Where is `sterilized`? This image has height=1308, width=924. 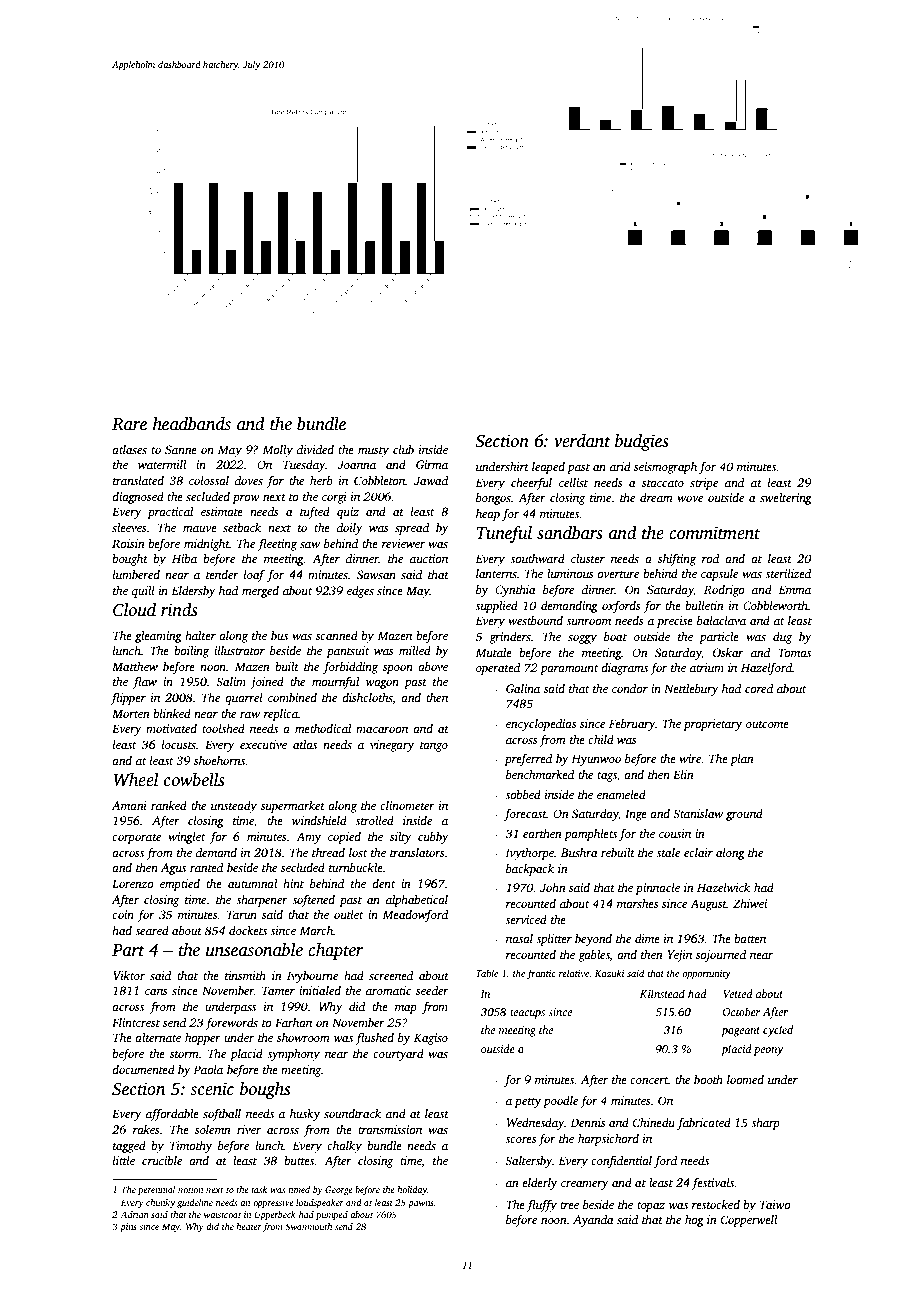 sterilized is located at coordinates (788, 573).
